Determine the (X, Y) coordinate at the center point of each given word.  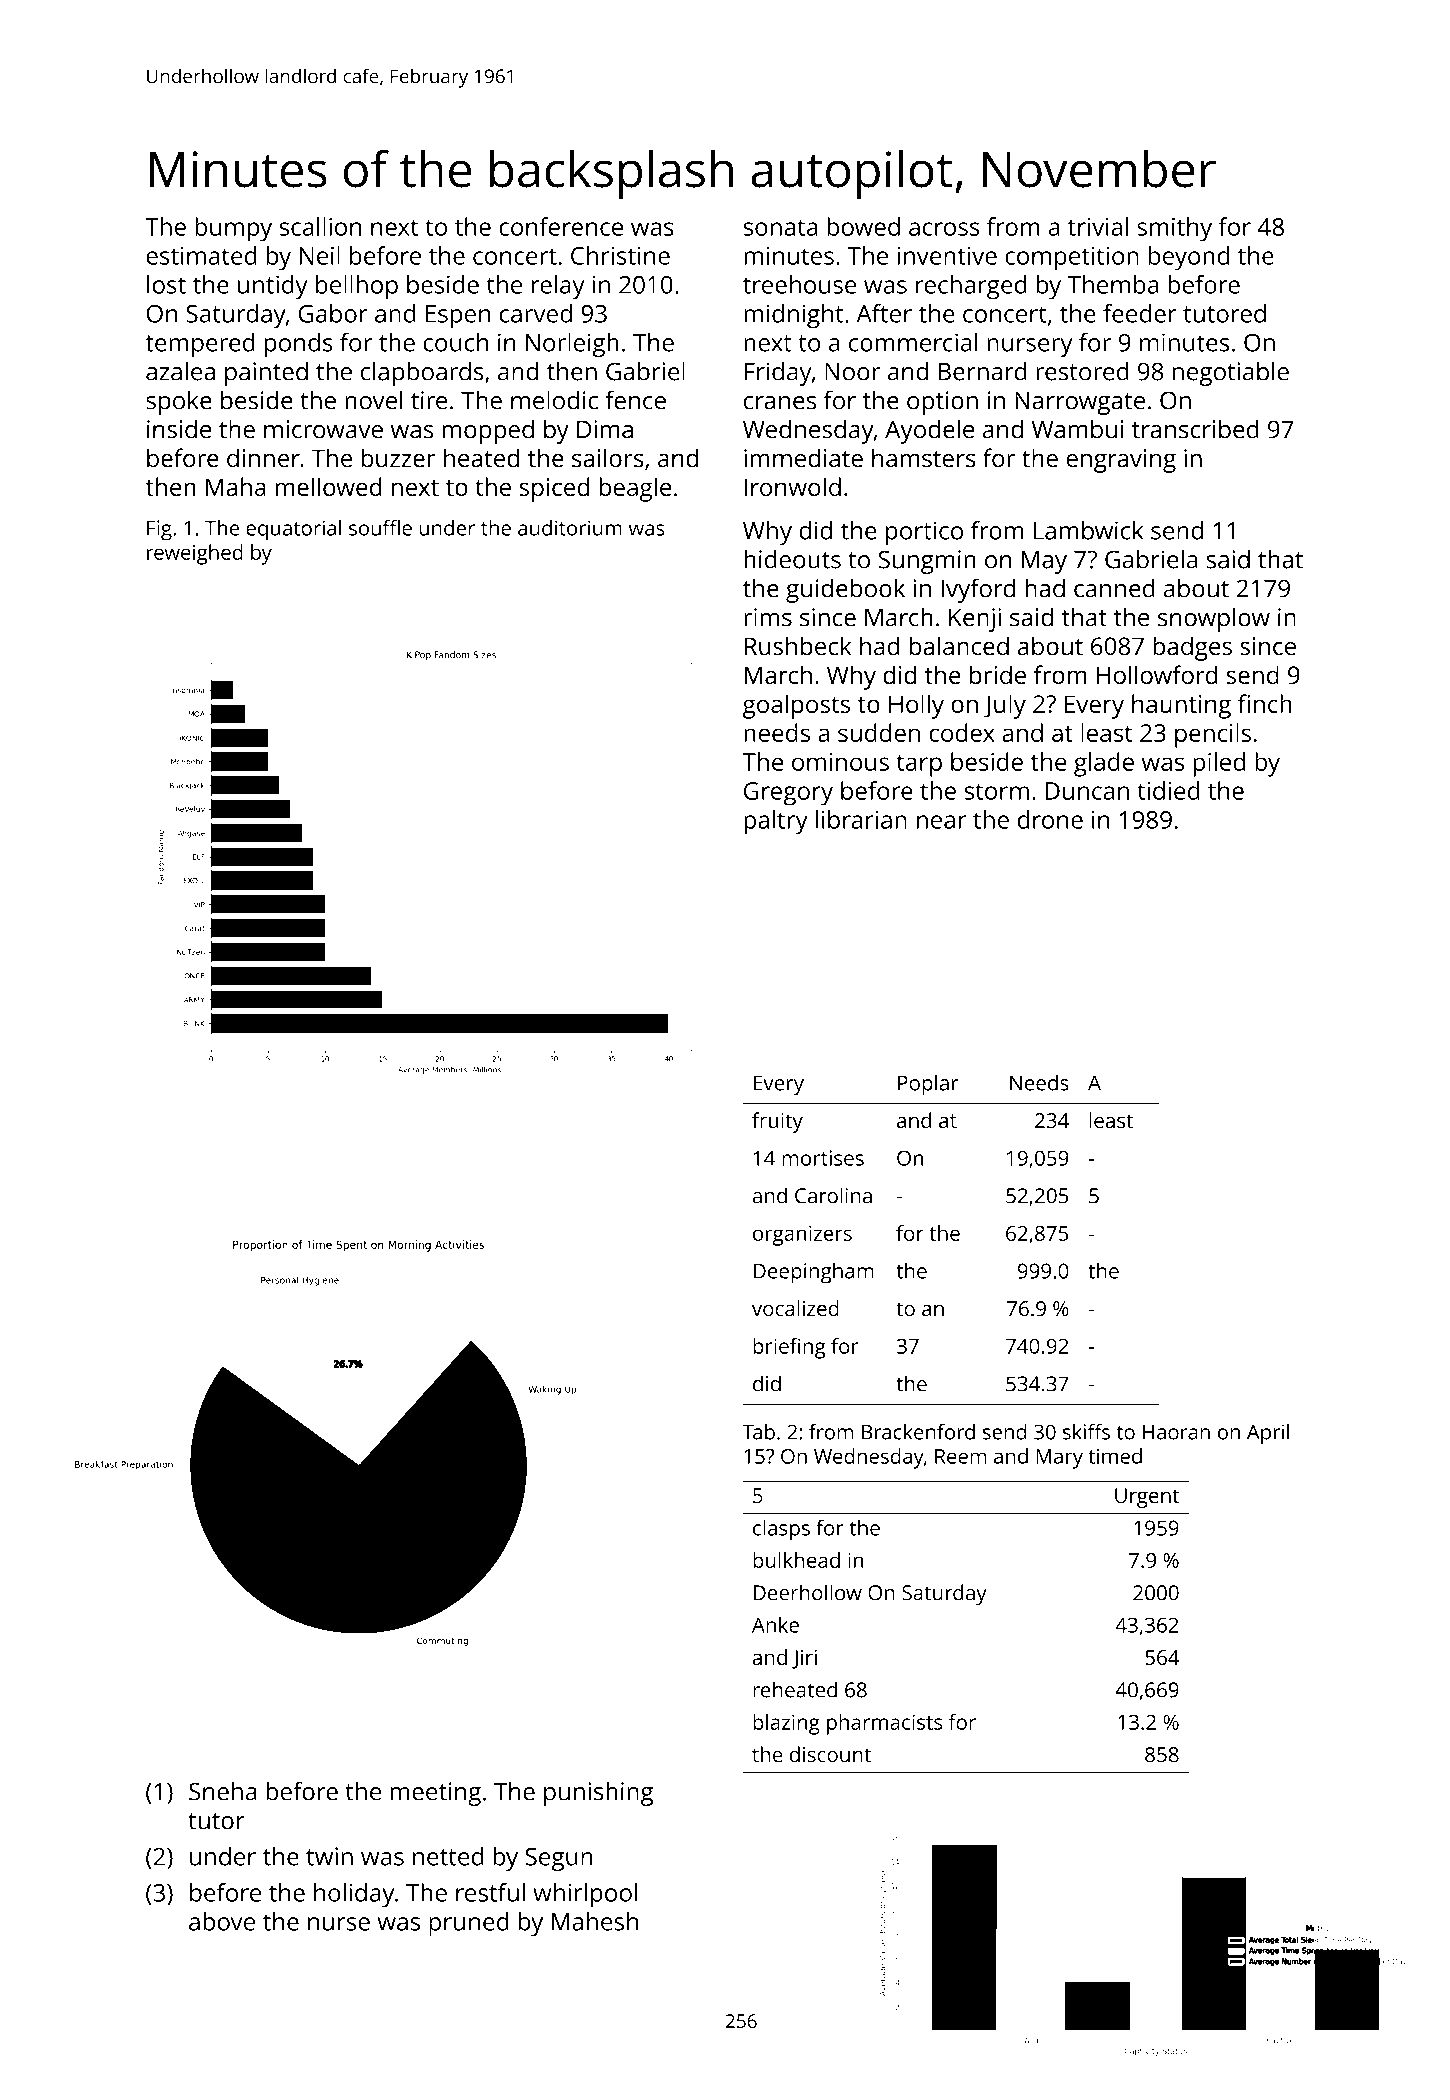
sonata (780, 227)
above (222, 1921)
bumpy (233, 229)
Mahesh (595, 1921)
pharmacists (884, 1724)
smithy (1174, 229)
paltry (776, 822)
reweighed (195, 554)
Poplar (928, 1085)
